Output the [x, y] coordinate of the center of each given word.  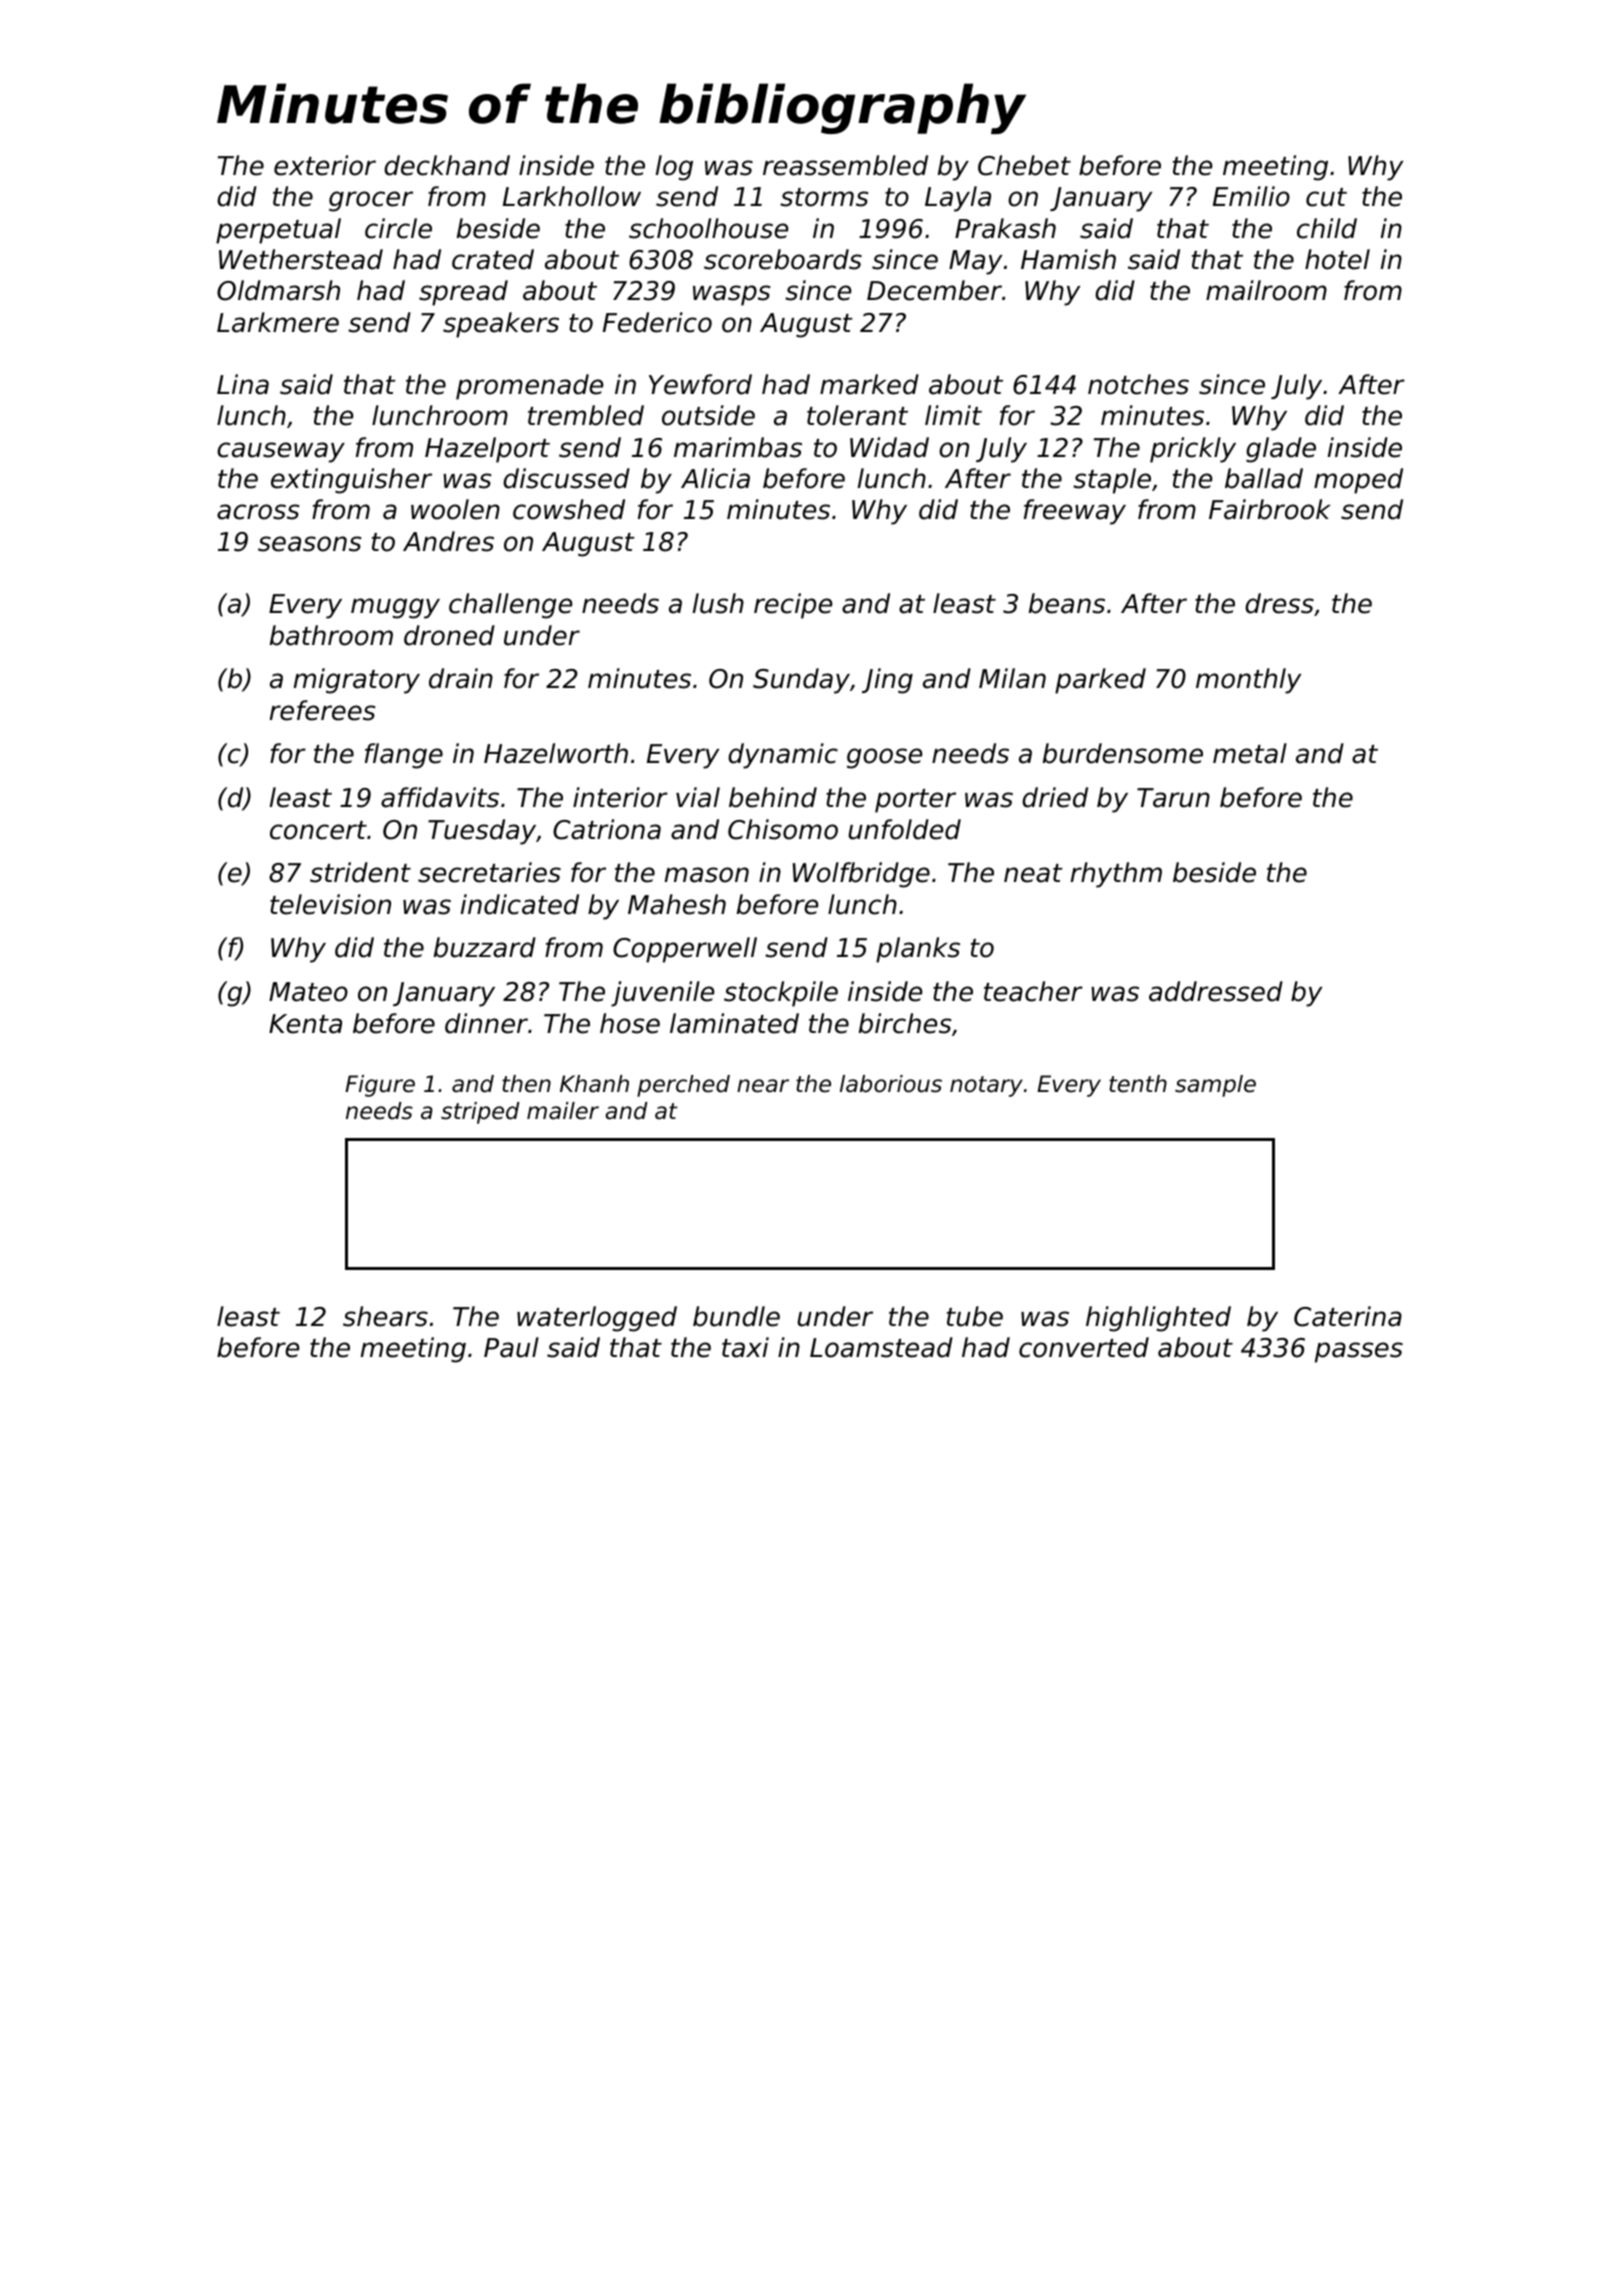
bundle [736, 1316]
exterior [325, 165]
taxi [745, 1347]
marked [869, 384]
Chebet [1024, 165]
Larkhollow [572, 196]
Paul [511, 1347]
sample [1215, 1086]
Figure [380, 1086]
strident [360, 872]
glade [1281, 450]
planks [918, 950]
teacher [1033, 991]
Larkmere [278, 322]
